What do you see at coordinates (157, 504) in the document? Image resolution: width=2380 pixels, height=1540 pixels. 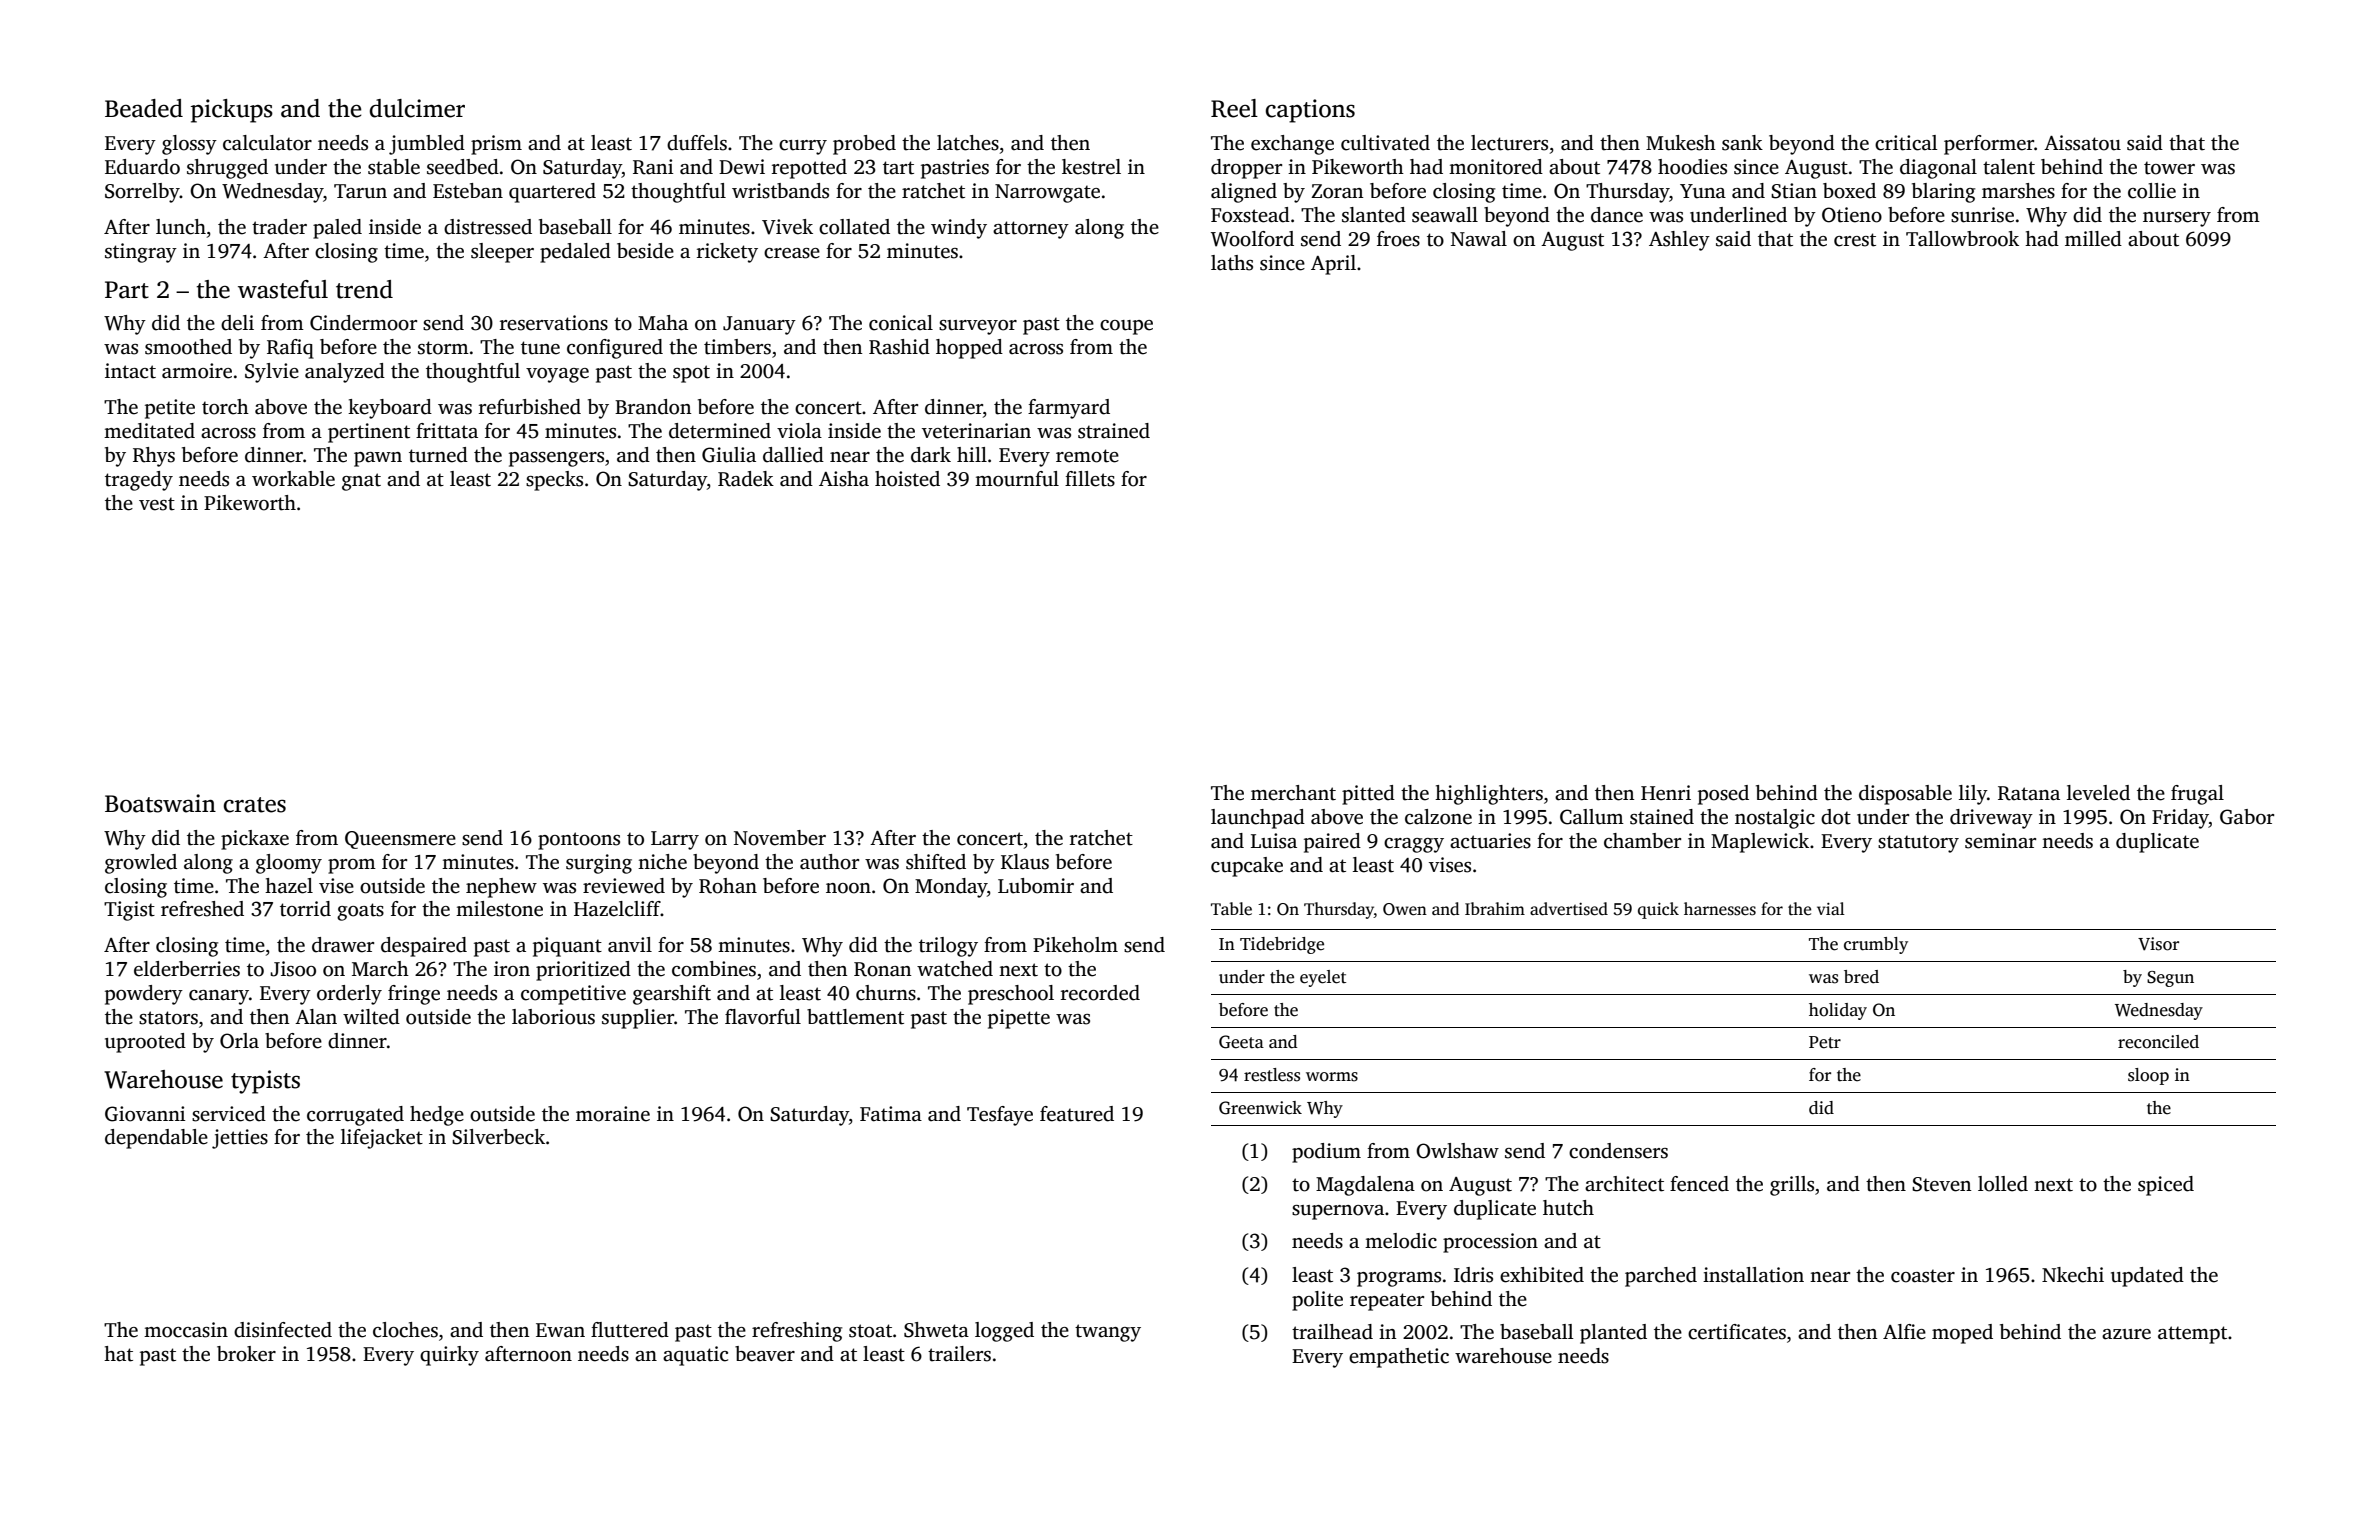 I see `vest` at bounding box center [157, 504].
